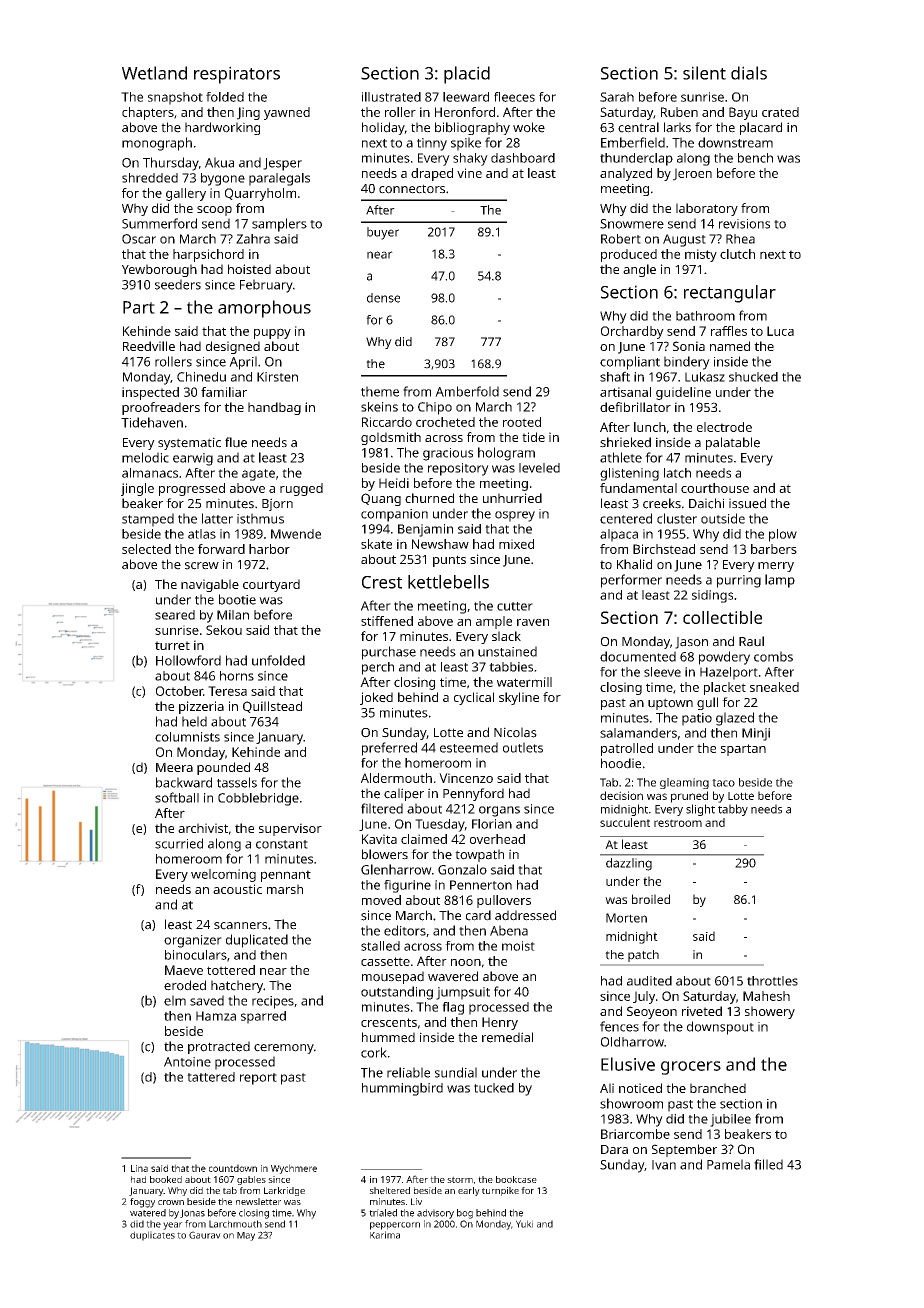 The width and height of the screenshot is (924, 1308). I want to click on Yuki, so click(524, 1224).
